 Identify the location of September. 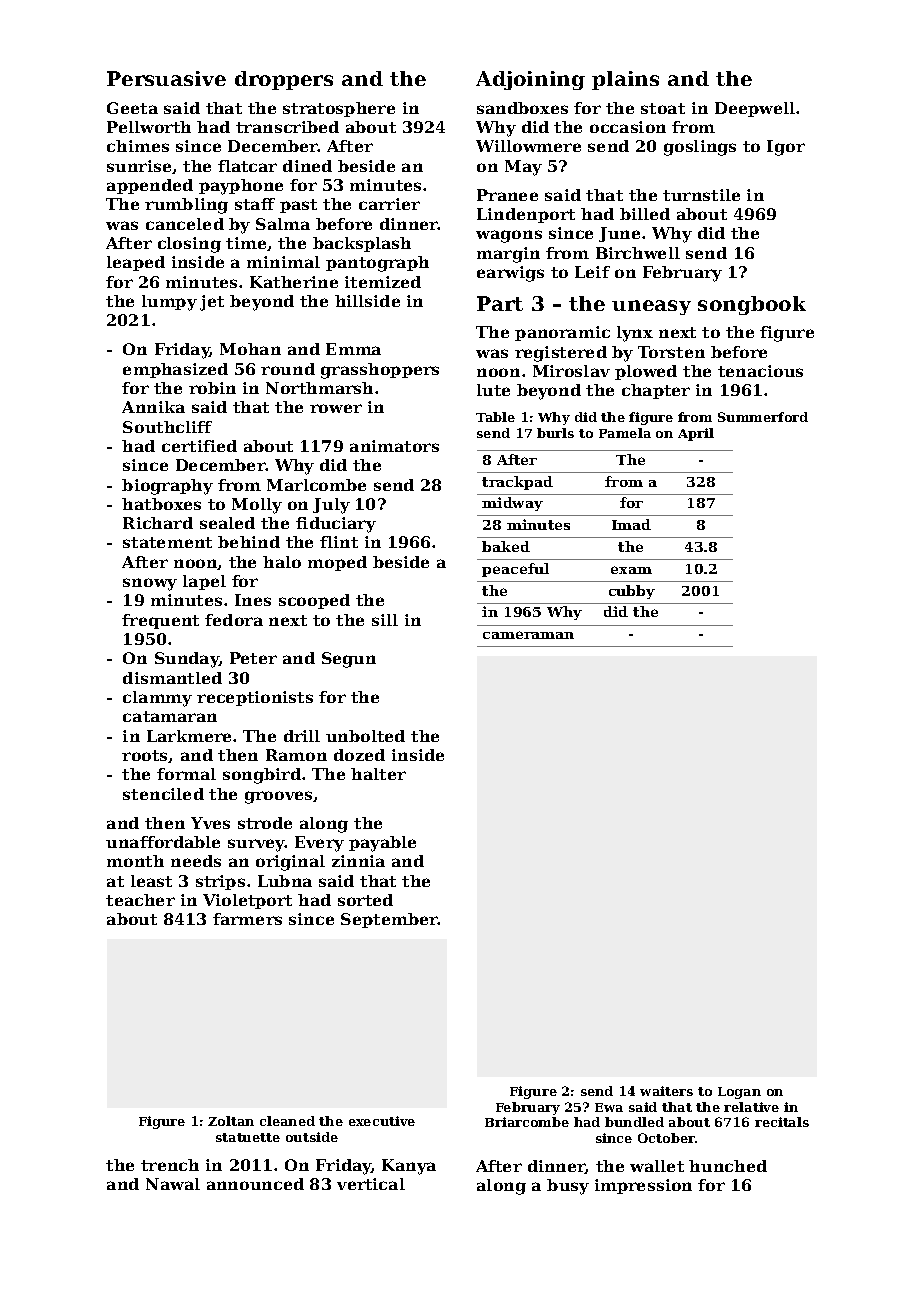
(389, 920).
